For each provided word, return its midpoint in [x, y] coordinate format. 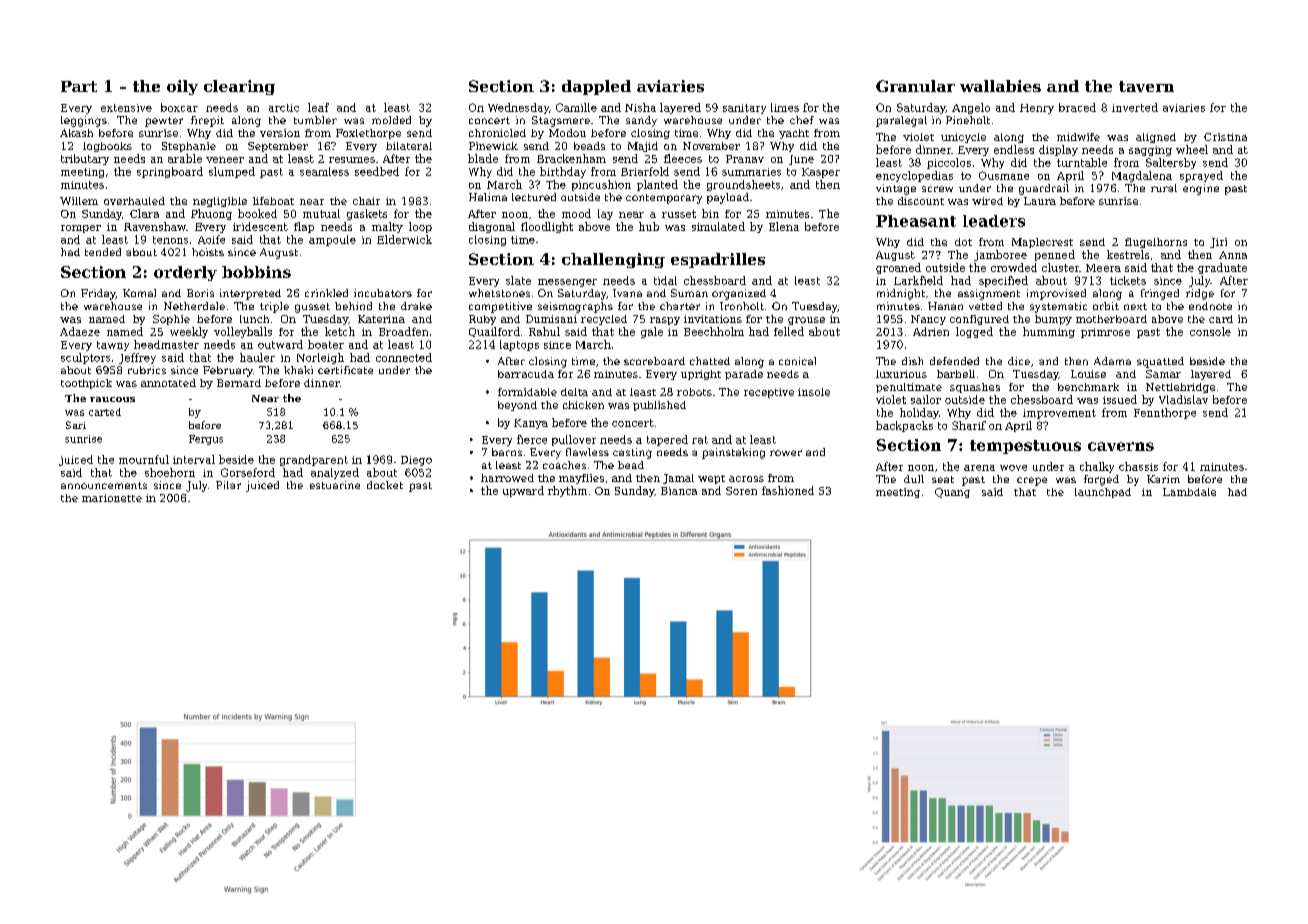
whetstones [499, 293]
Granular [915, 86]
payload [728, 198]
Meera [1103, 268]
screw [937, 189]
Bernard [239, 383]
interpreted [250, 294]
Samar [1163, 374]
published [659, 406]
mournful [144, 459]
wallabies [1000, 86]
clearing [239, 87]
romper [81, 229]
